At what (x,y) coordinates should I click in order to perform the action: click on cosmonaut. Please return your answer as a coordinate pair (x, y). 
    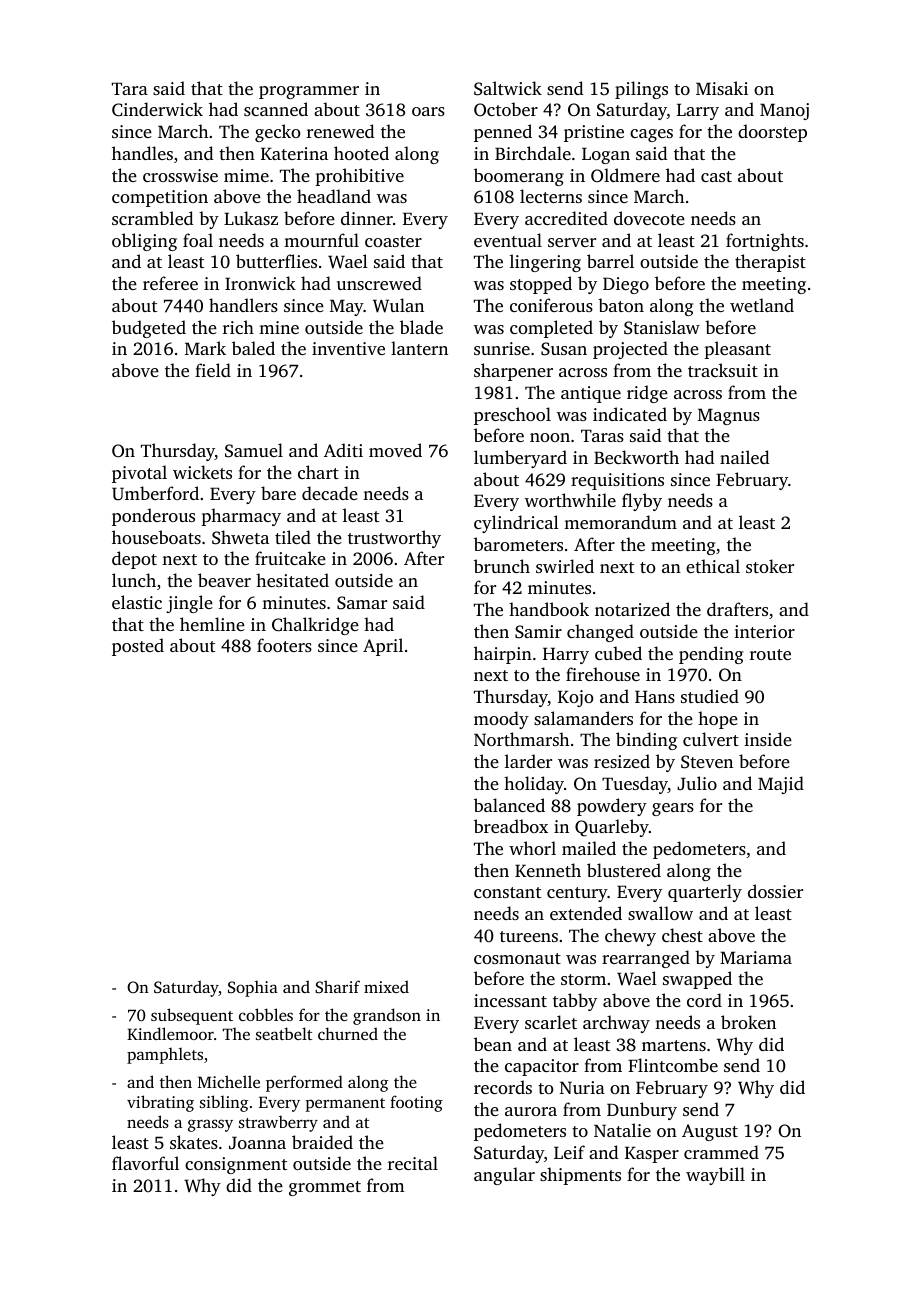
    Looking at the image, I should click on (517, 958).
